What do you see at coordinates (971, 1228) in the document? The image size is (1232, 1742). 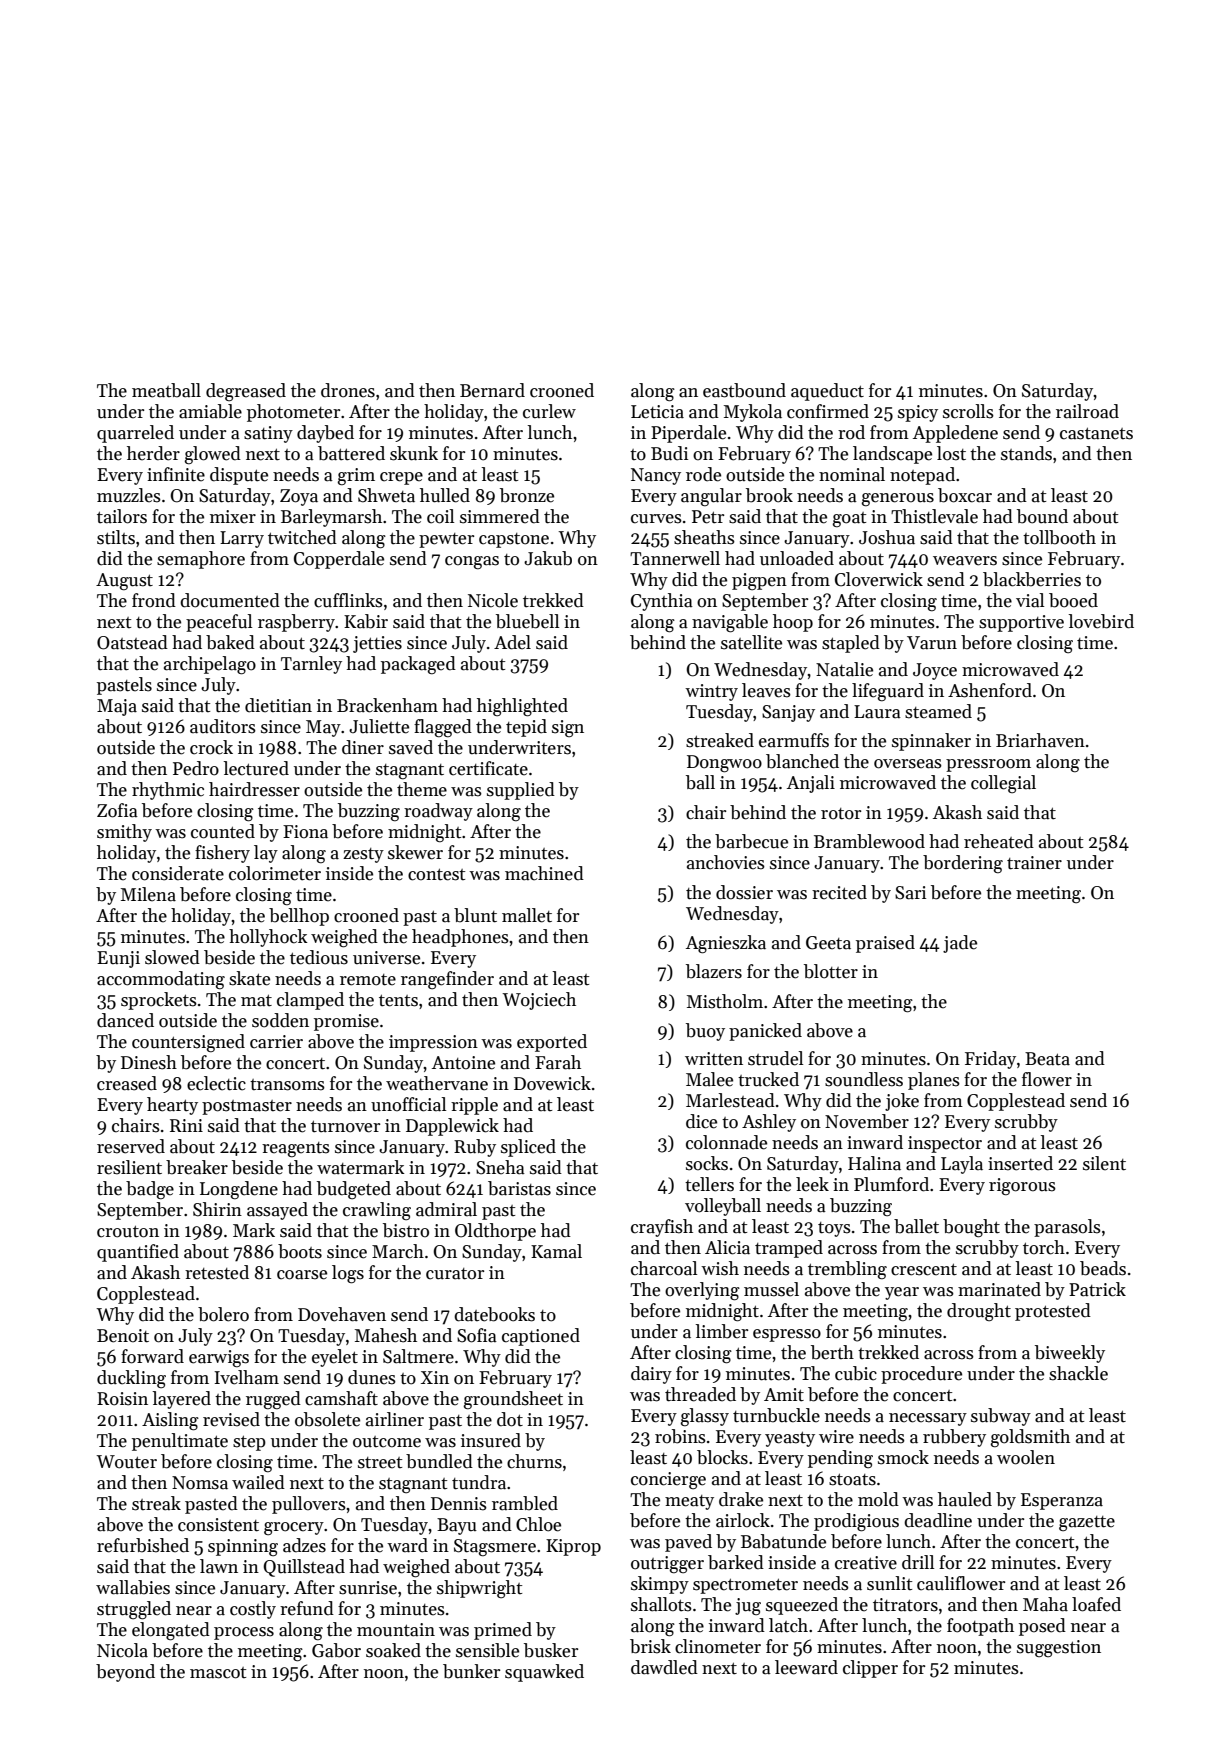 I see `bought` at bounding box center [971, 1228].
